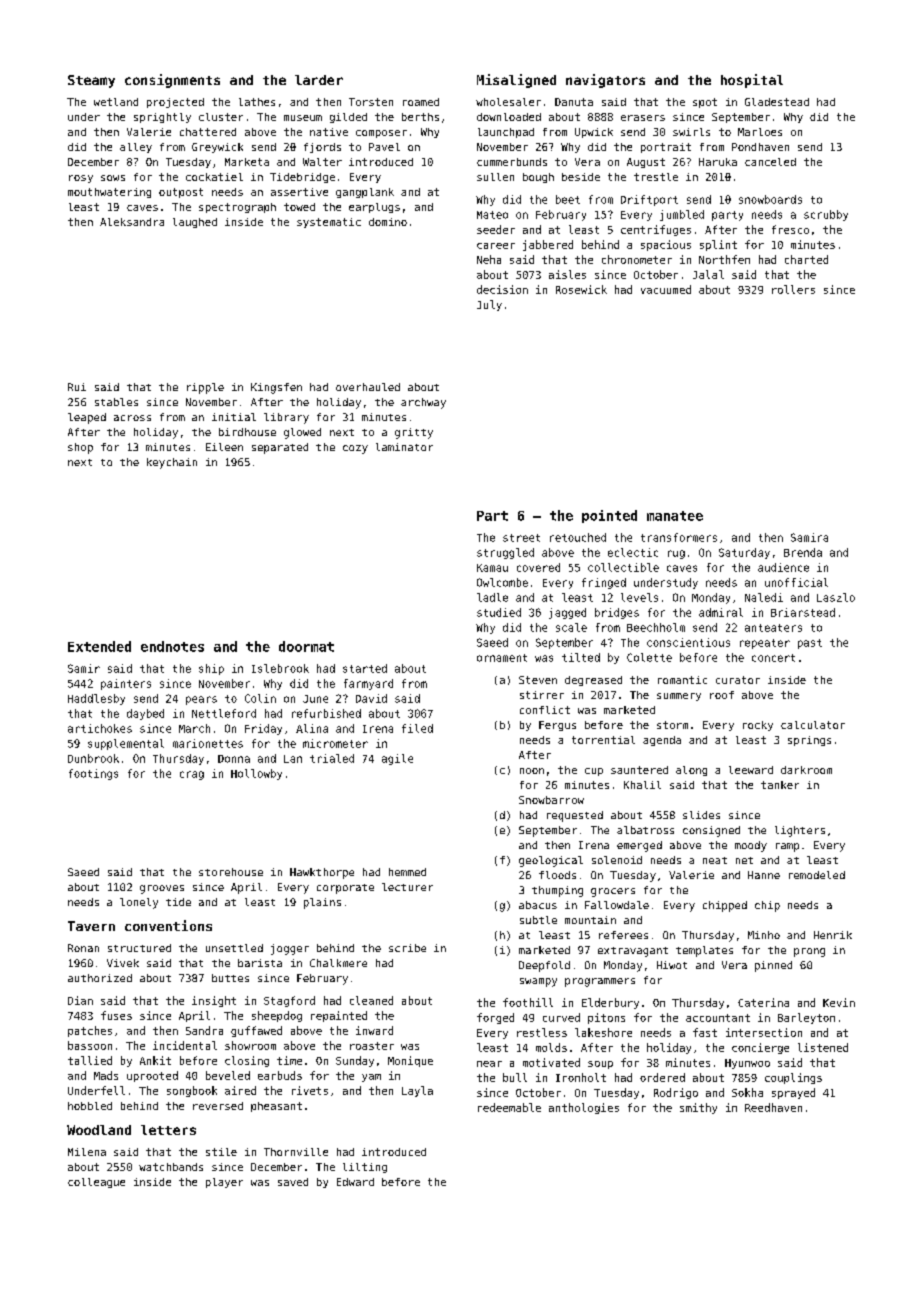  Describe the element at coordinates (293, 1182) in the screenshot. I see `saved` at that location.
